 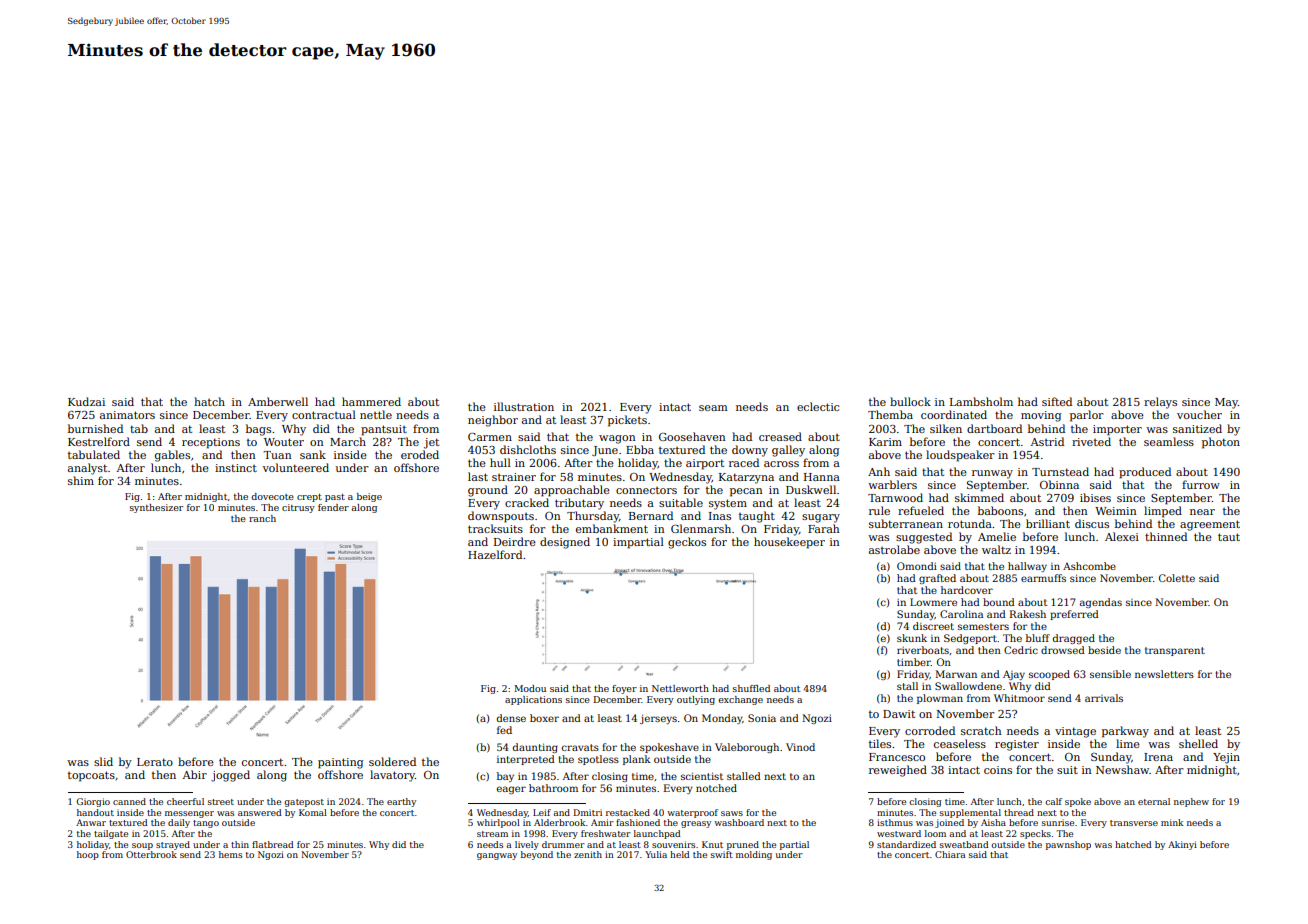 I want to click on neighbor, so click(x=493, y=421).
